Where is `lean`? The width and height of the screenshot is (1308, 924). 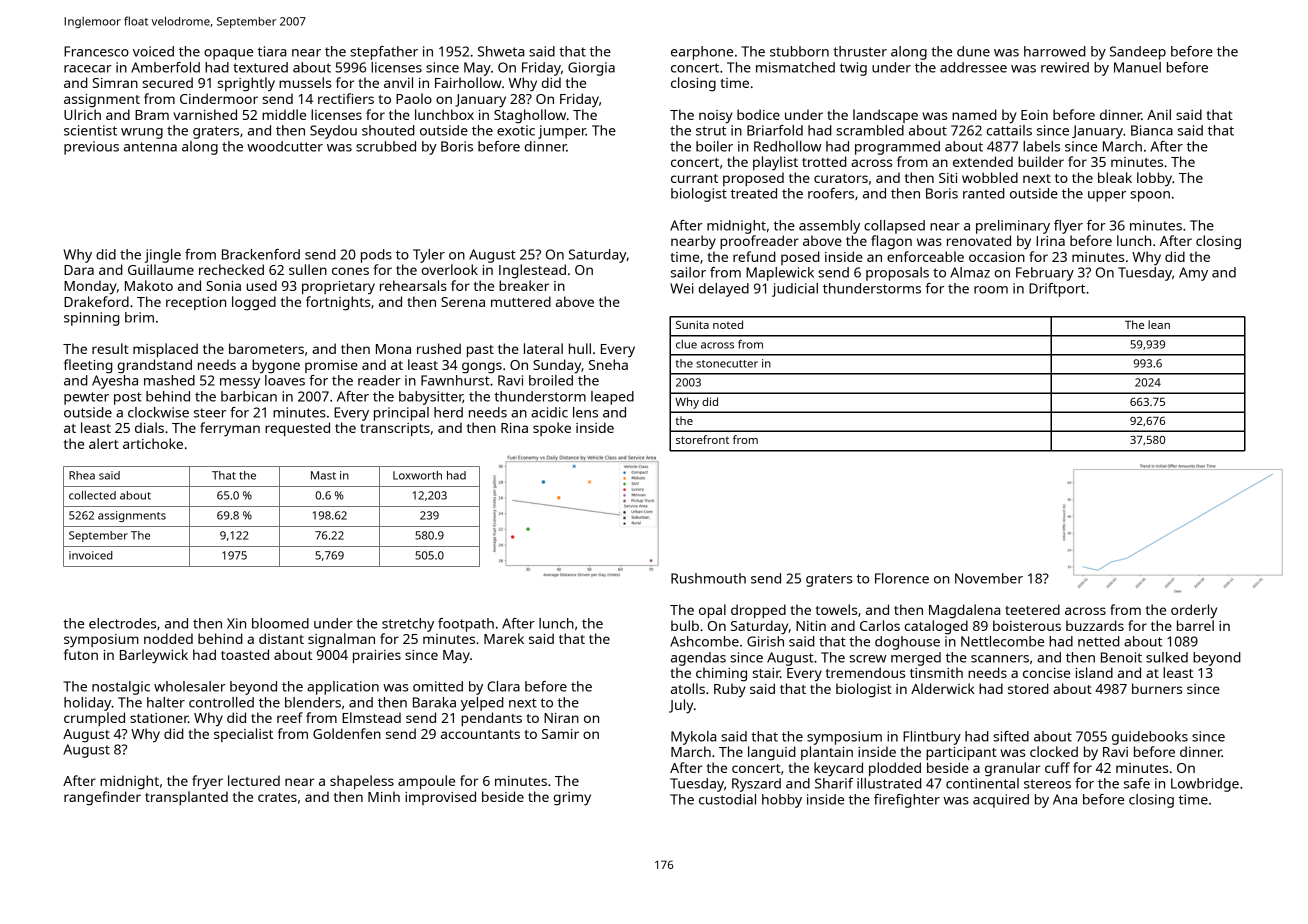 lean is located at coordinates (1159, 324).
